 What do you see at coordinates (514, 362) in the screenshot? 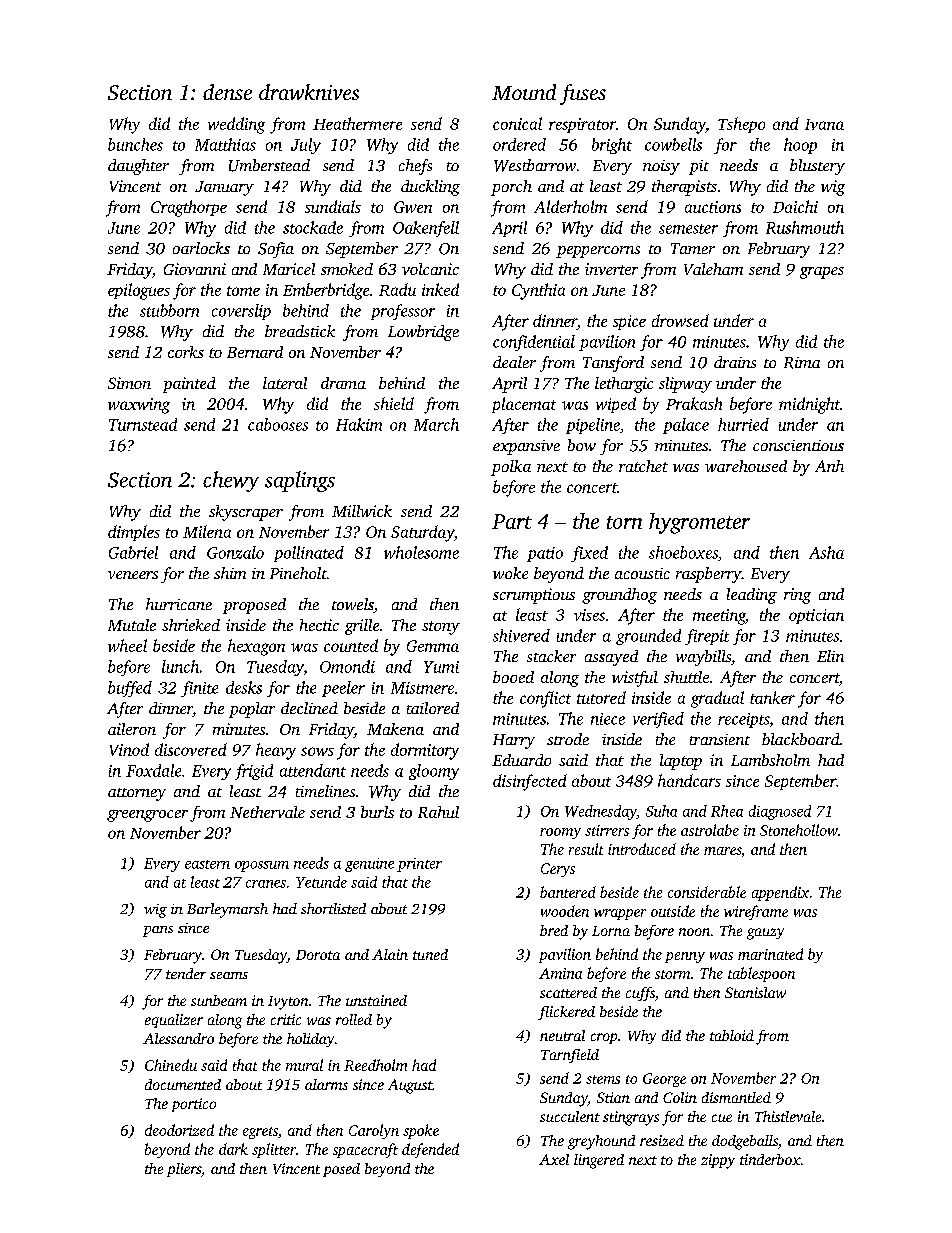
I see `dealer` at bounding box center [514, 362].
